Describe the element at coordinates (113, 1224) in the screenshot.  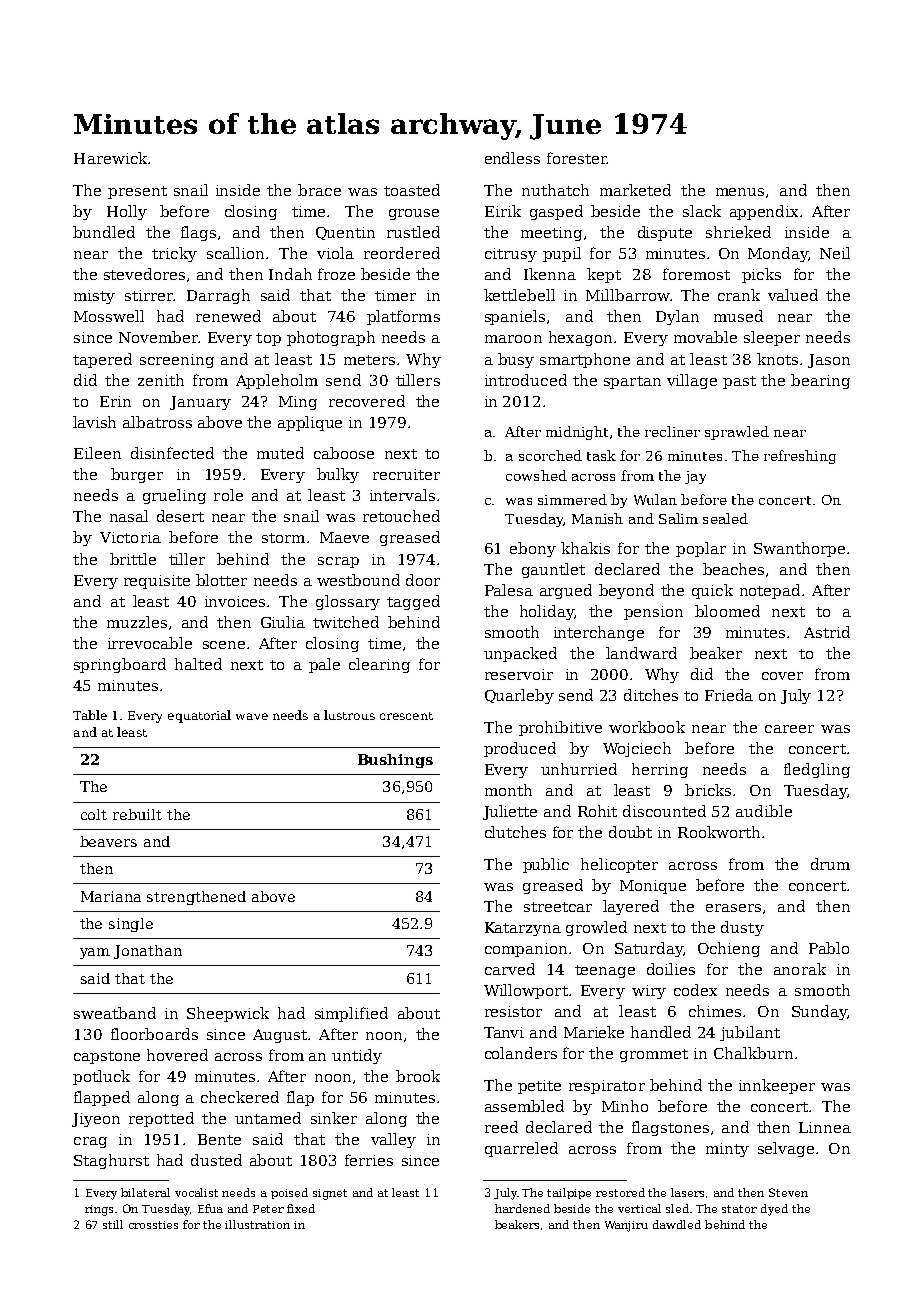
I see `still` at that location.
